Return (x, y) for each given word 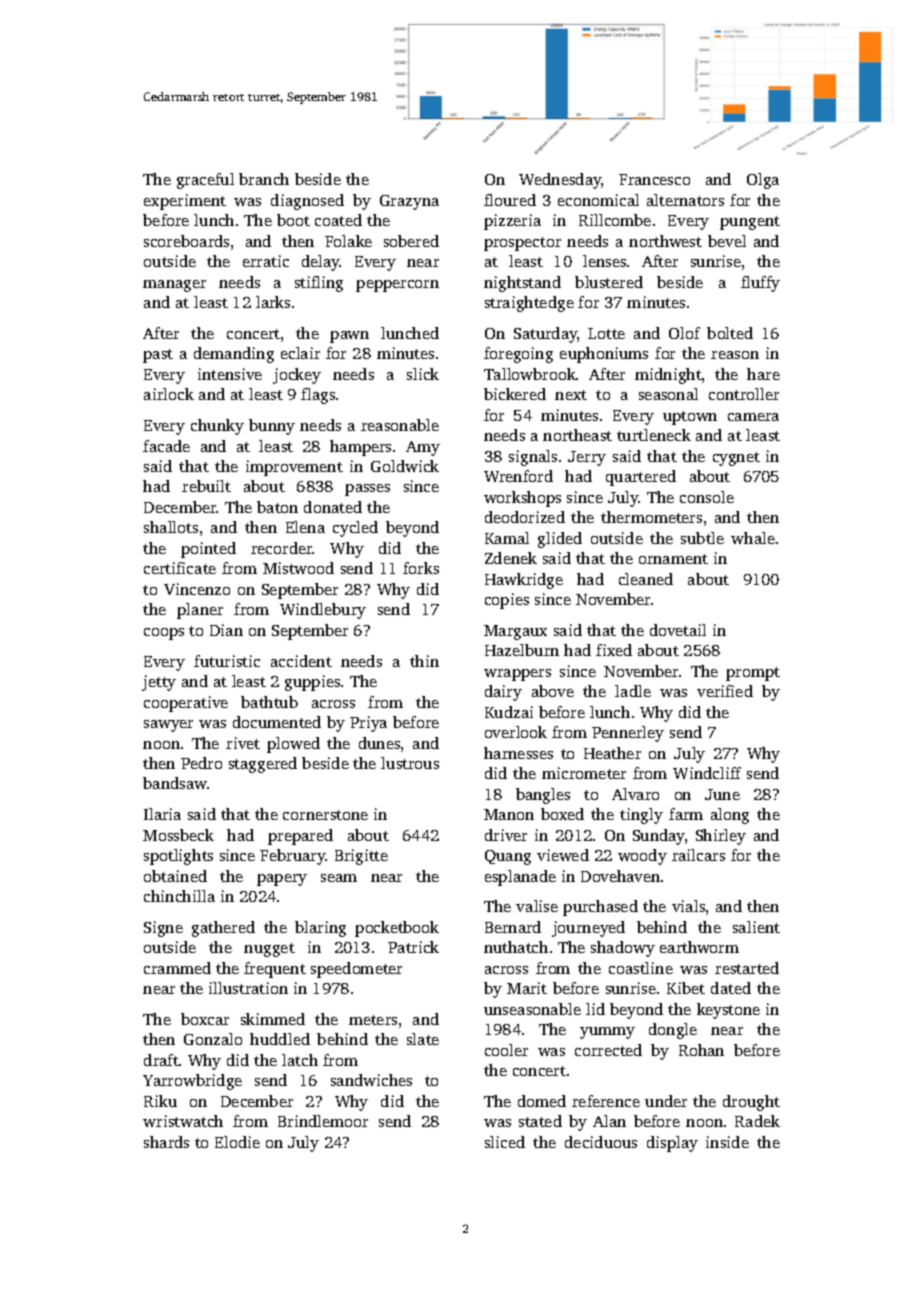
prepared (300, 837)
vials (688, 906)
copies (507, 601)
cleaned (646, 579)
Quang (508, 857)
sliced (505, 1142)
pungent (750, 223)
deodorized (525, 517)
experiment (185, 202)
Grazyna (409, 202)
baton (277, 507)
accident (301, 661)
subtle (702, 538)
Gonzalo (213, 1039)
